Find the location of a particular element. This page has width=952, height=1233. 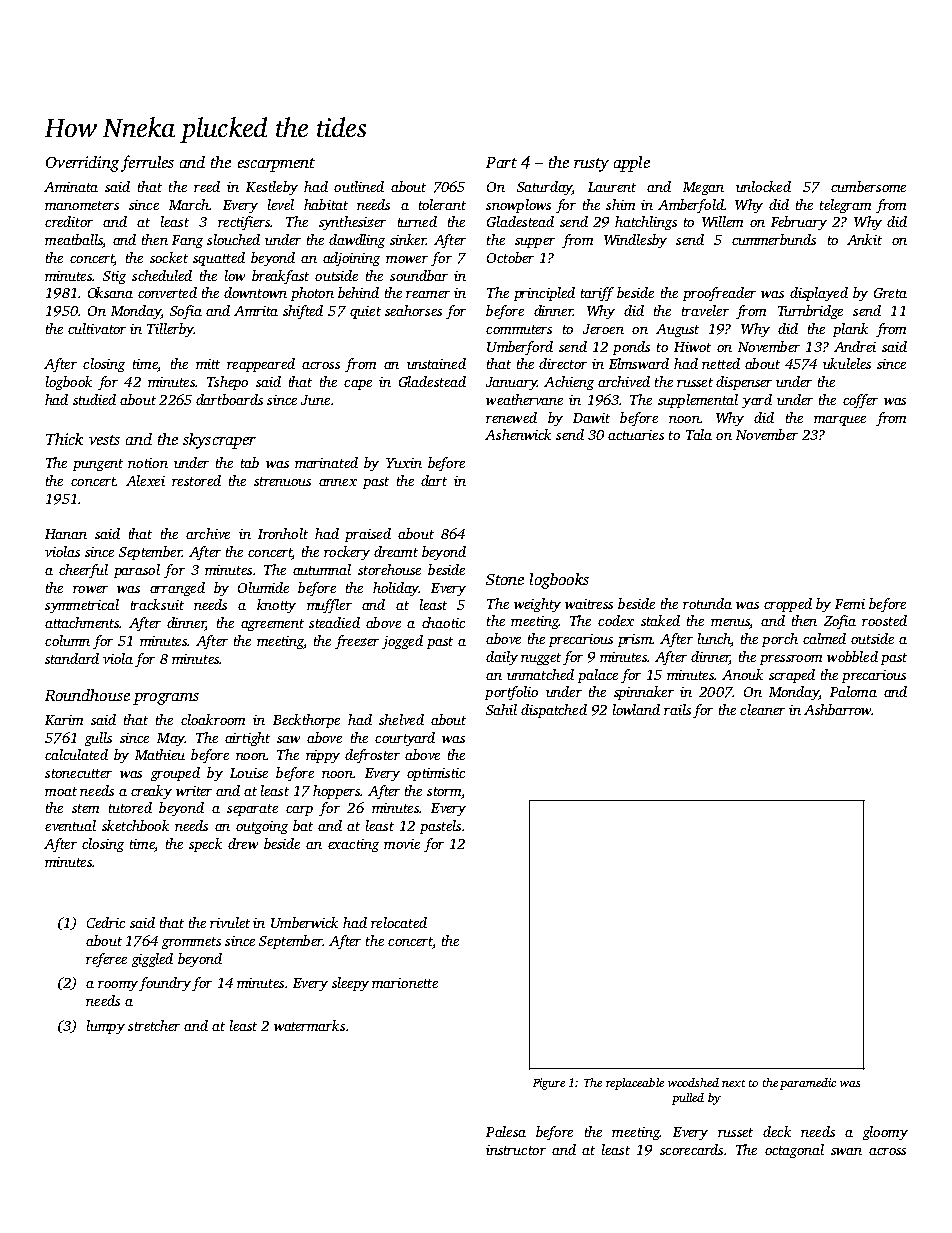

Ashbarrow is located at coordinates (838, 709).
